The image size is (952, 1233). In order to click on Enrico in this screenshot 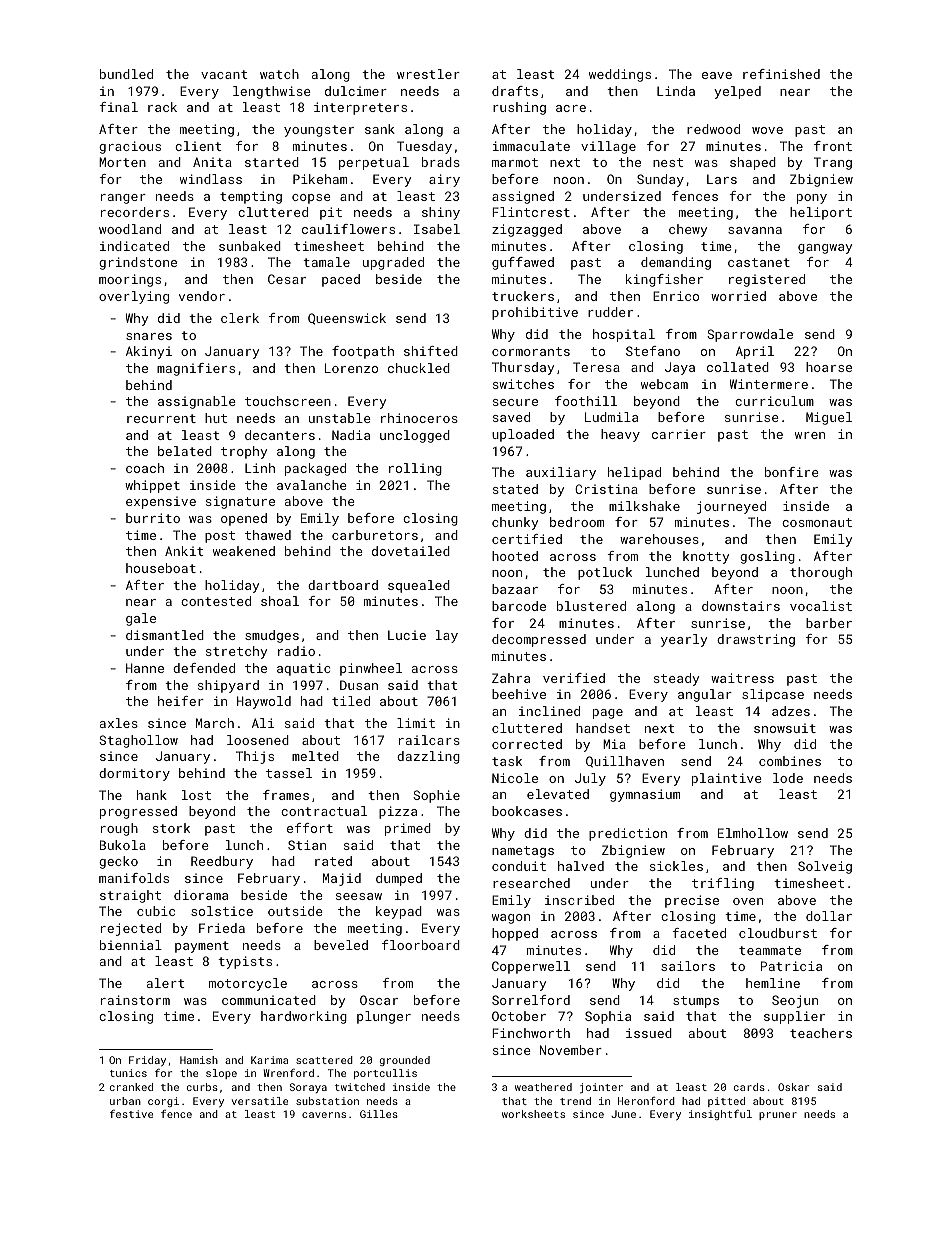, I will do `click(676, 296)`.
